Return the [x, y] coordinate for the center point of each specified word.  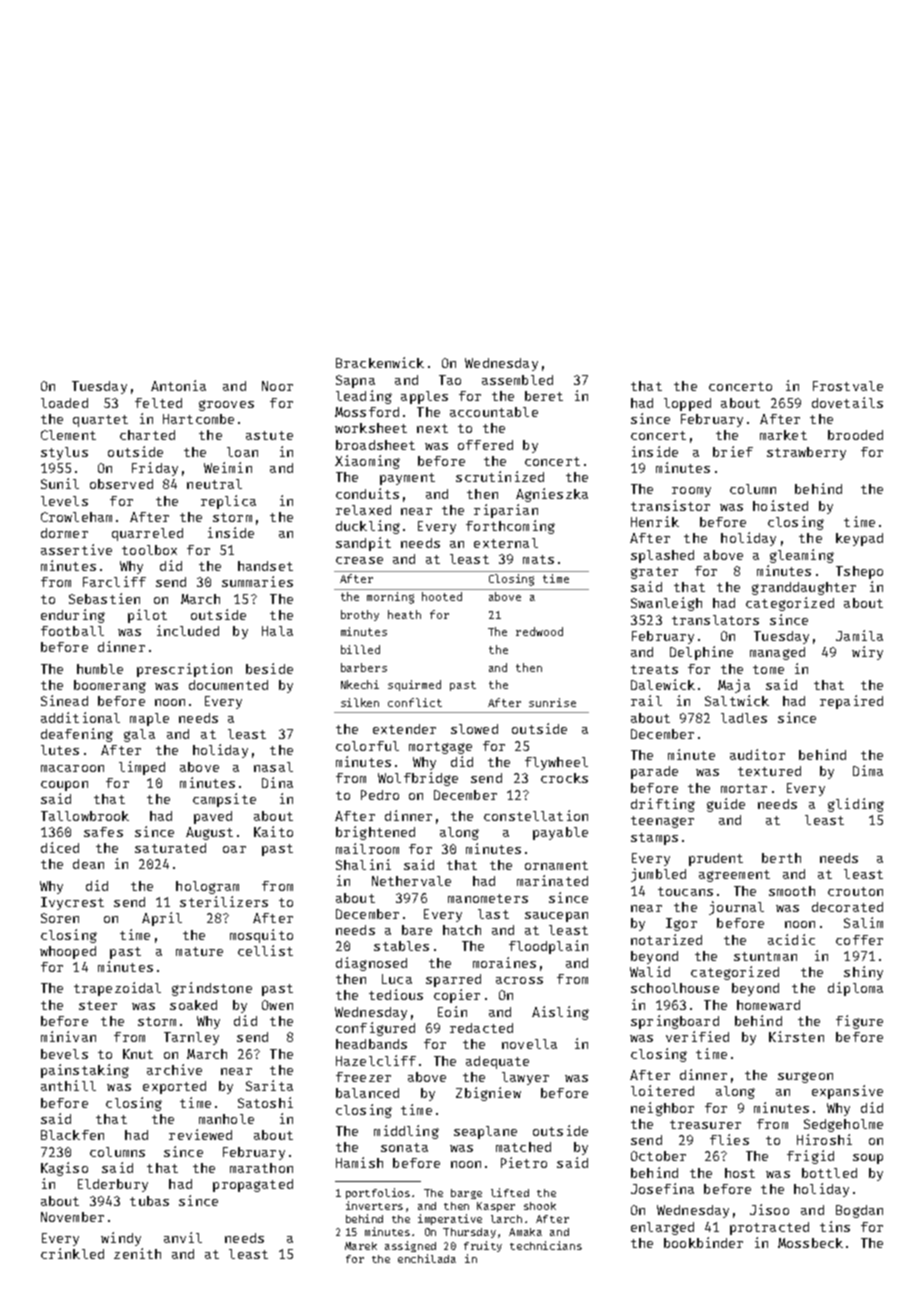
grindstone [212, 989]
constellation [536, 815]
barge [466, 1194]
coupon [64, 786]
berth [781, 858]
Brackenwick [380, 362]
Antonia [178, 385]
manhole [226, 1119]
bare [417, 930]
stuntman [765, 956]
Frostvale [848, 386]
